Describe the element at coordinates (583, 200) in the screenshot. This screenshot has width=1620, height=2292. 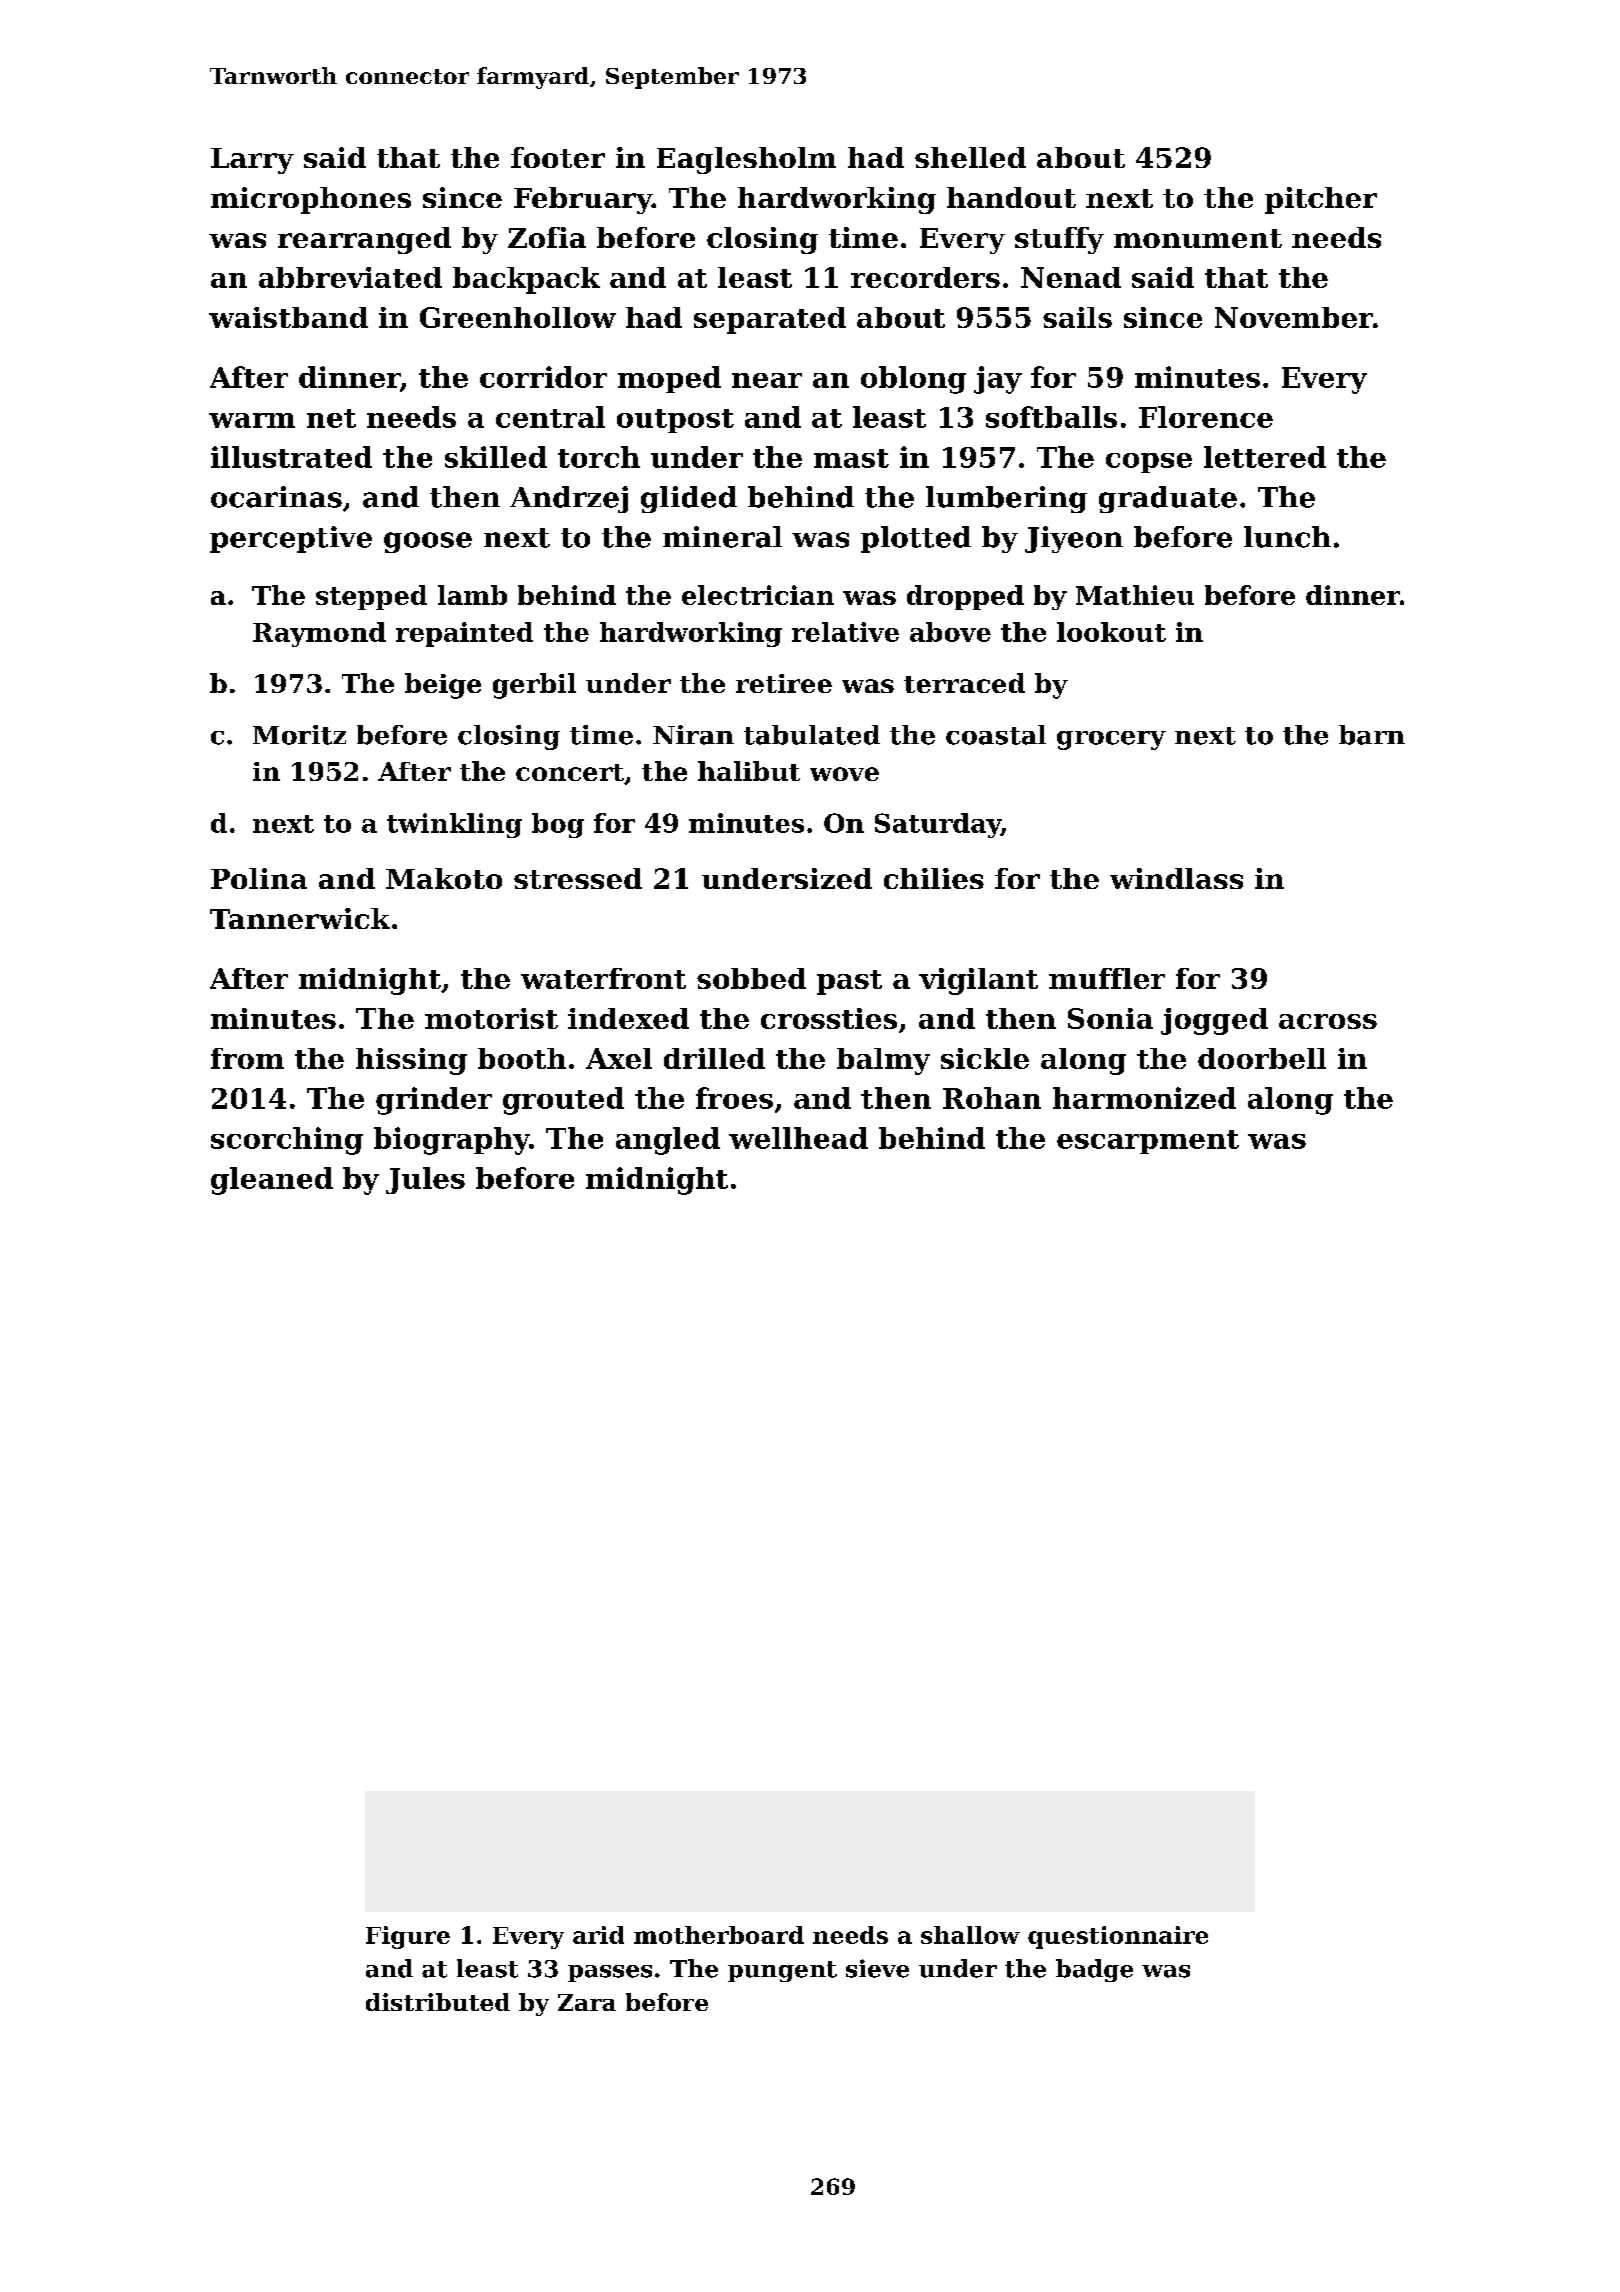
I see `February` at that location.
